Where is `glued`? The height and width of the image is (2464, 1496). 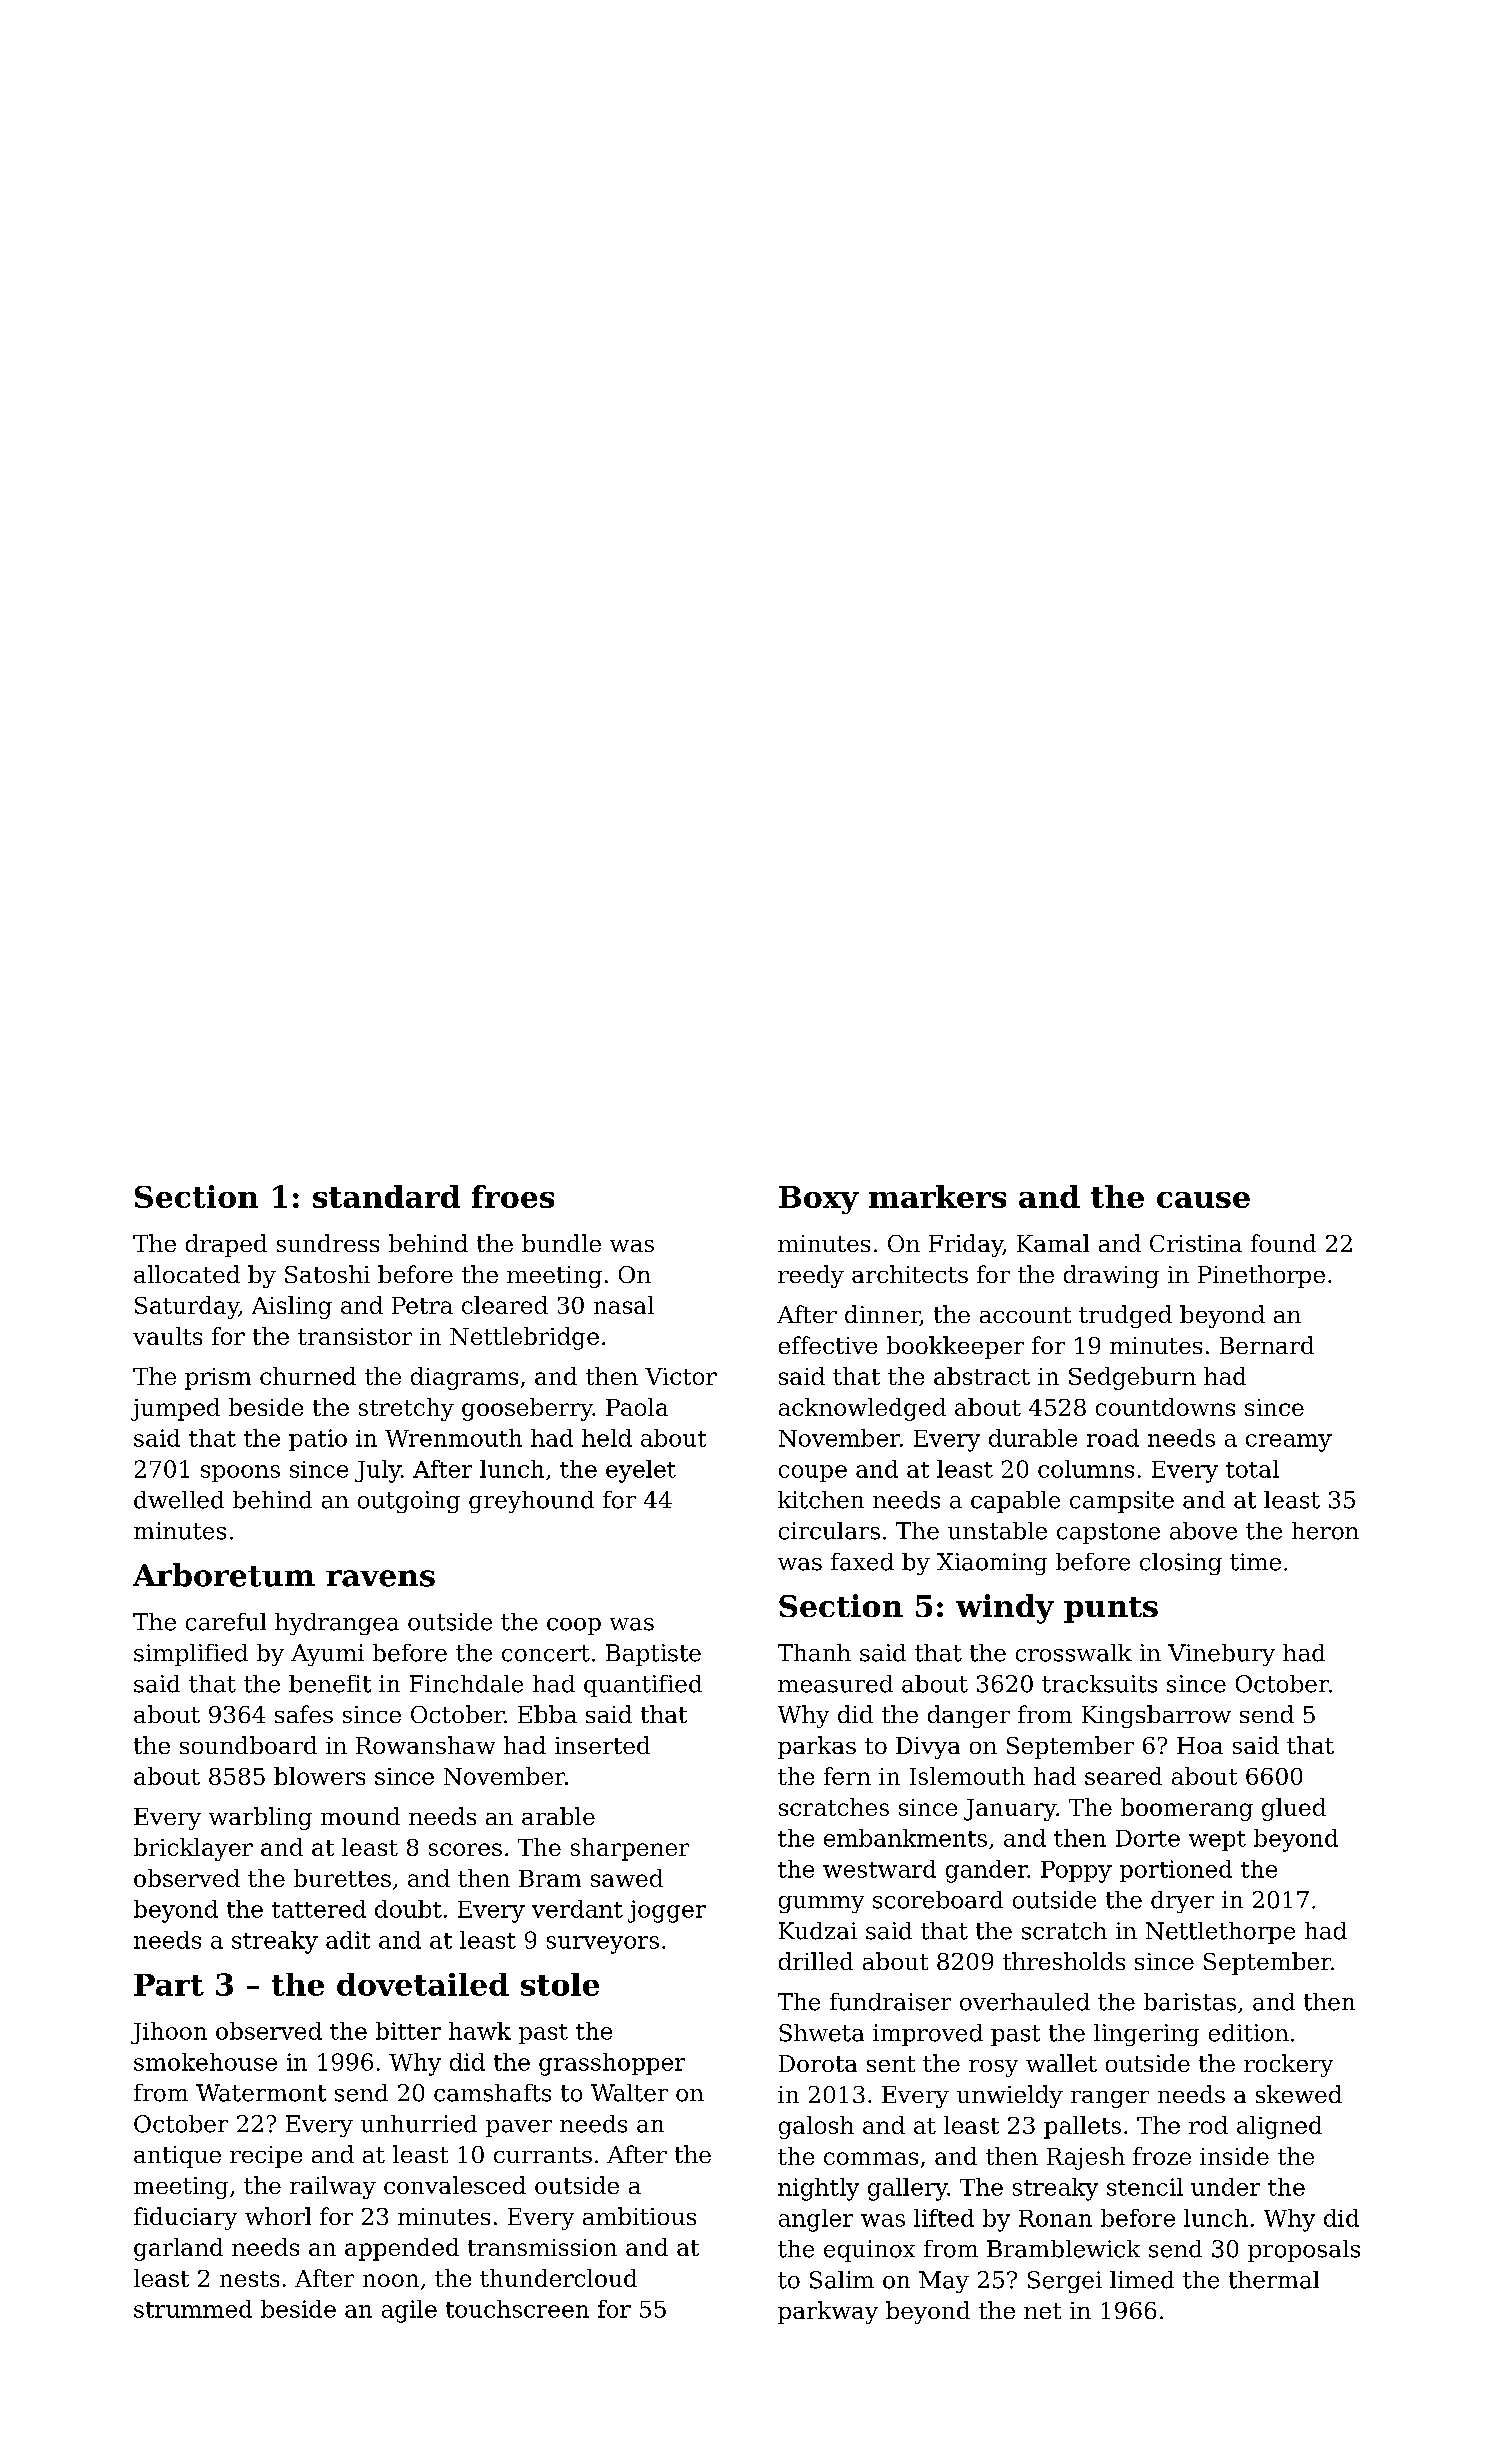
glued is located at coordinates (1294, 1809).
